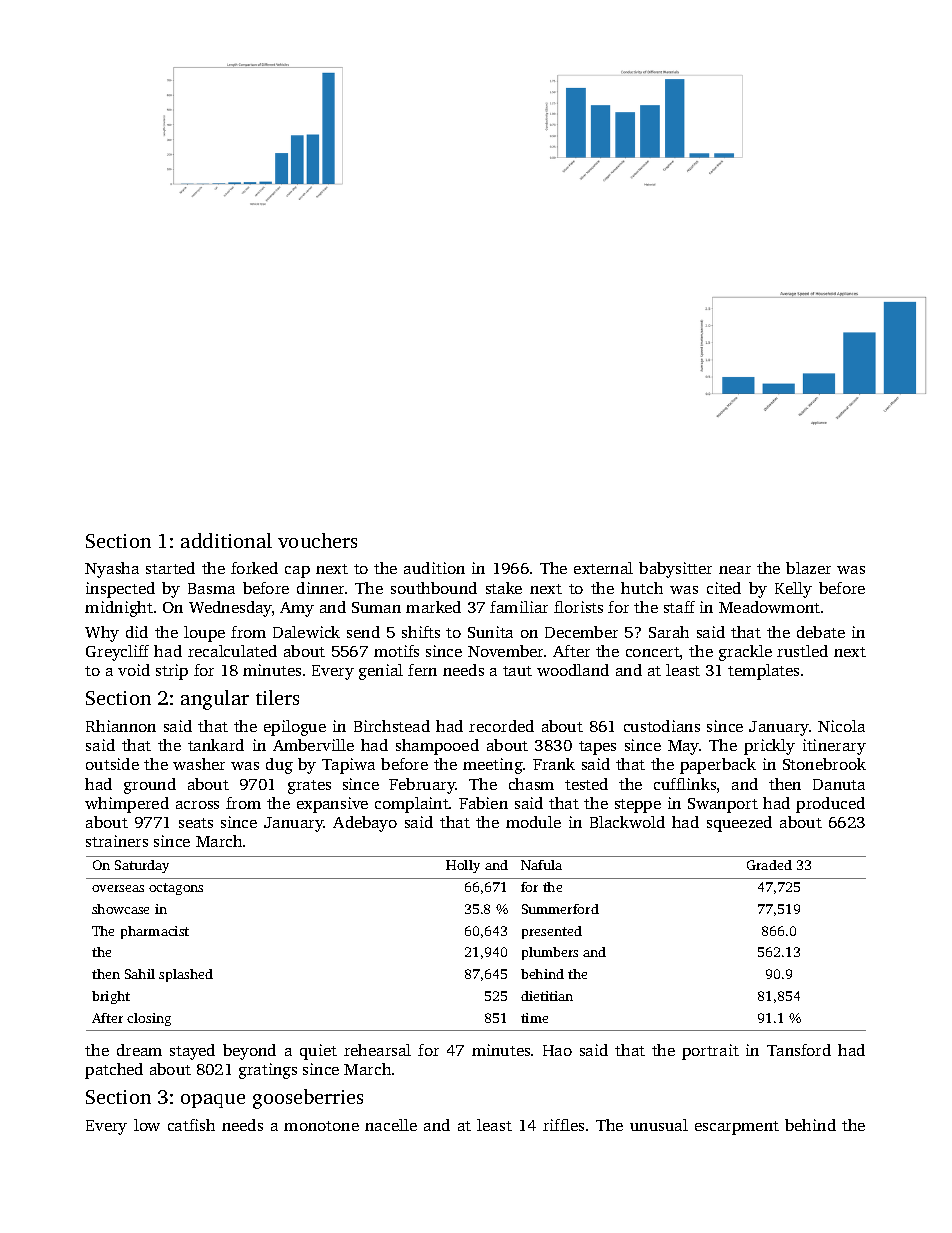 The height and width of the screenshot is (1233, 952). What do you see at coordinates (112, 570) in the screenshot?
I see `Nyasha` at bounding box center [112, 570].
